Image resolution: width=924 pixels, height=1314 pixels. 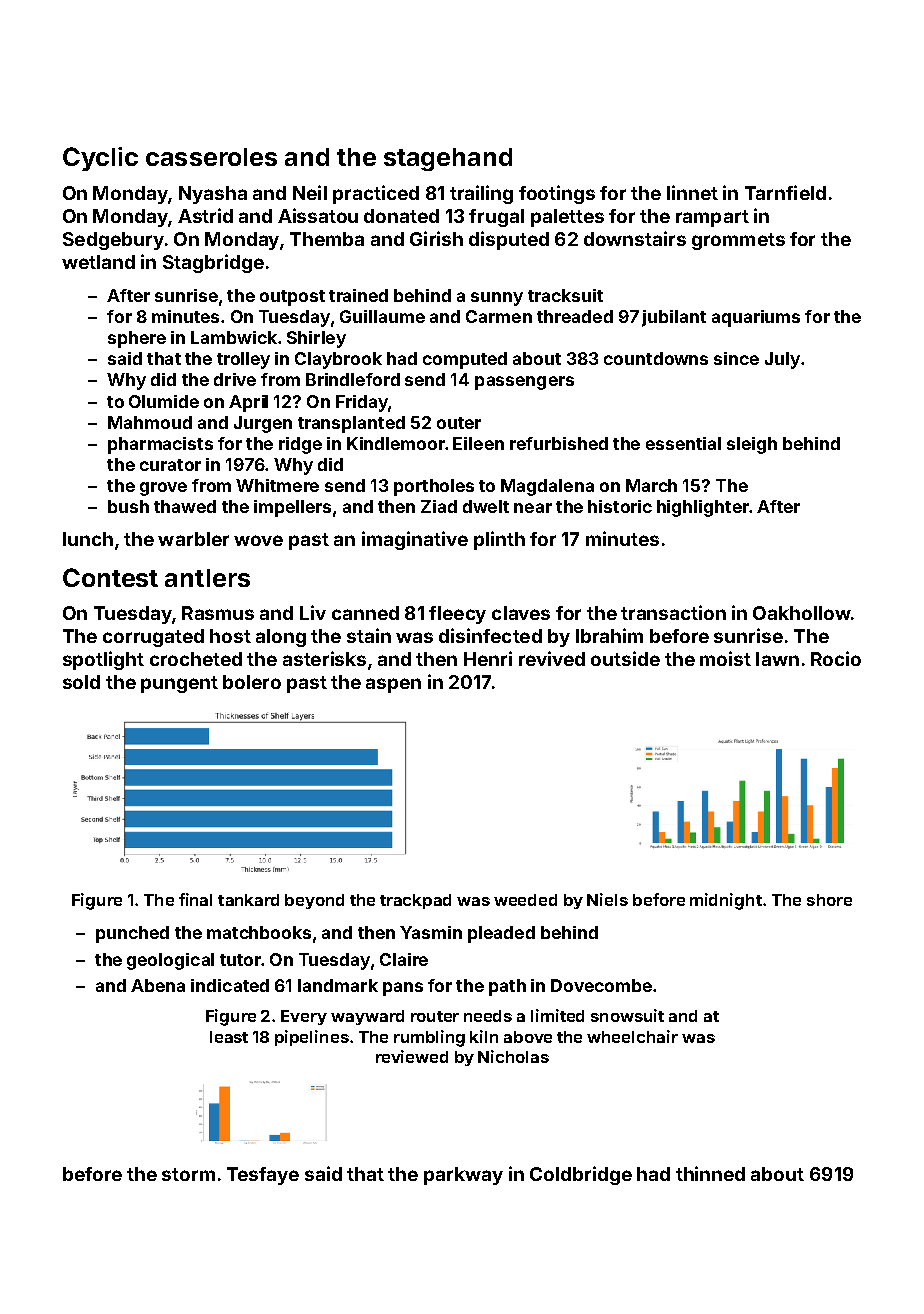 What do you see at coordinates (448, 159) in the screenshot?
I see `stagehand` at bounding box center [448, 159].
